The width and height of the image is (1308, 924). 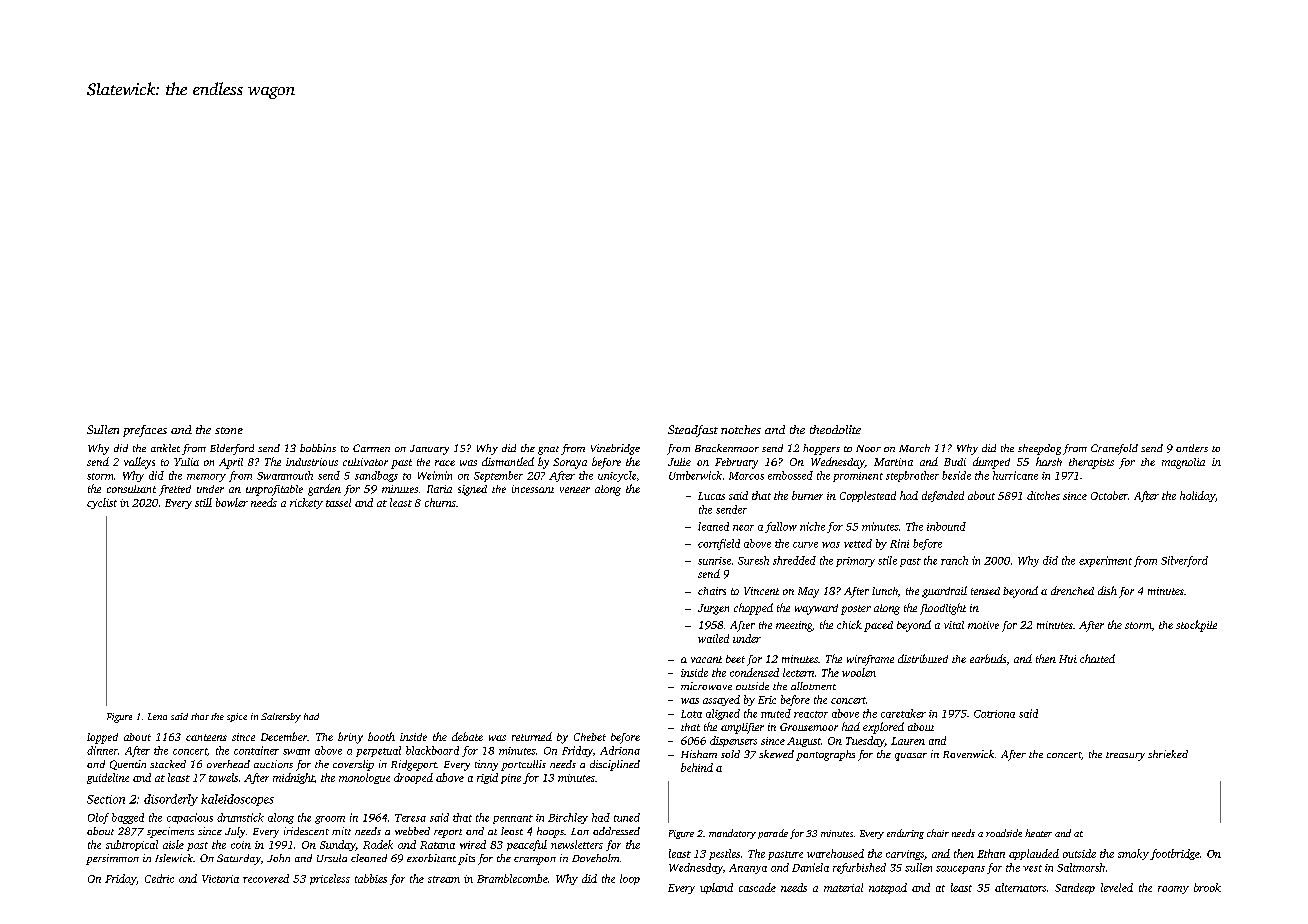 I want to click on Vincent, so click(x=761, y=591).
